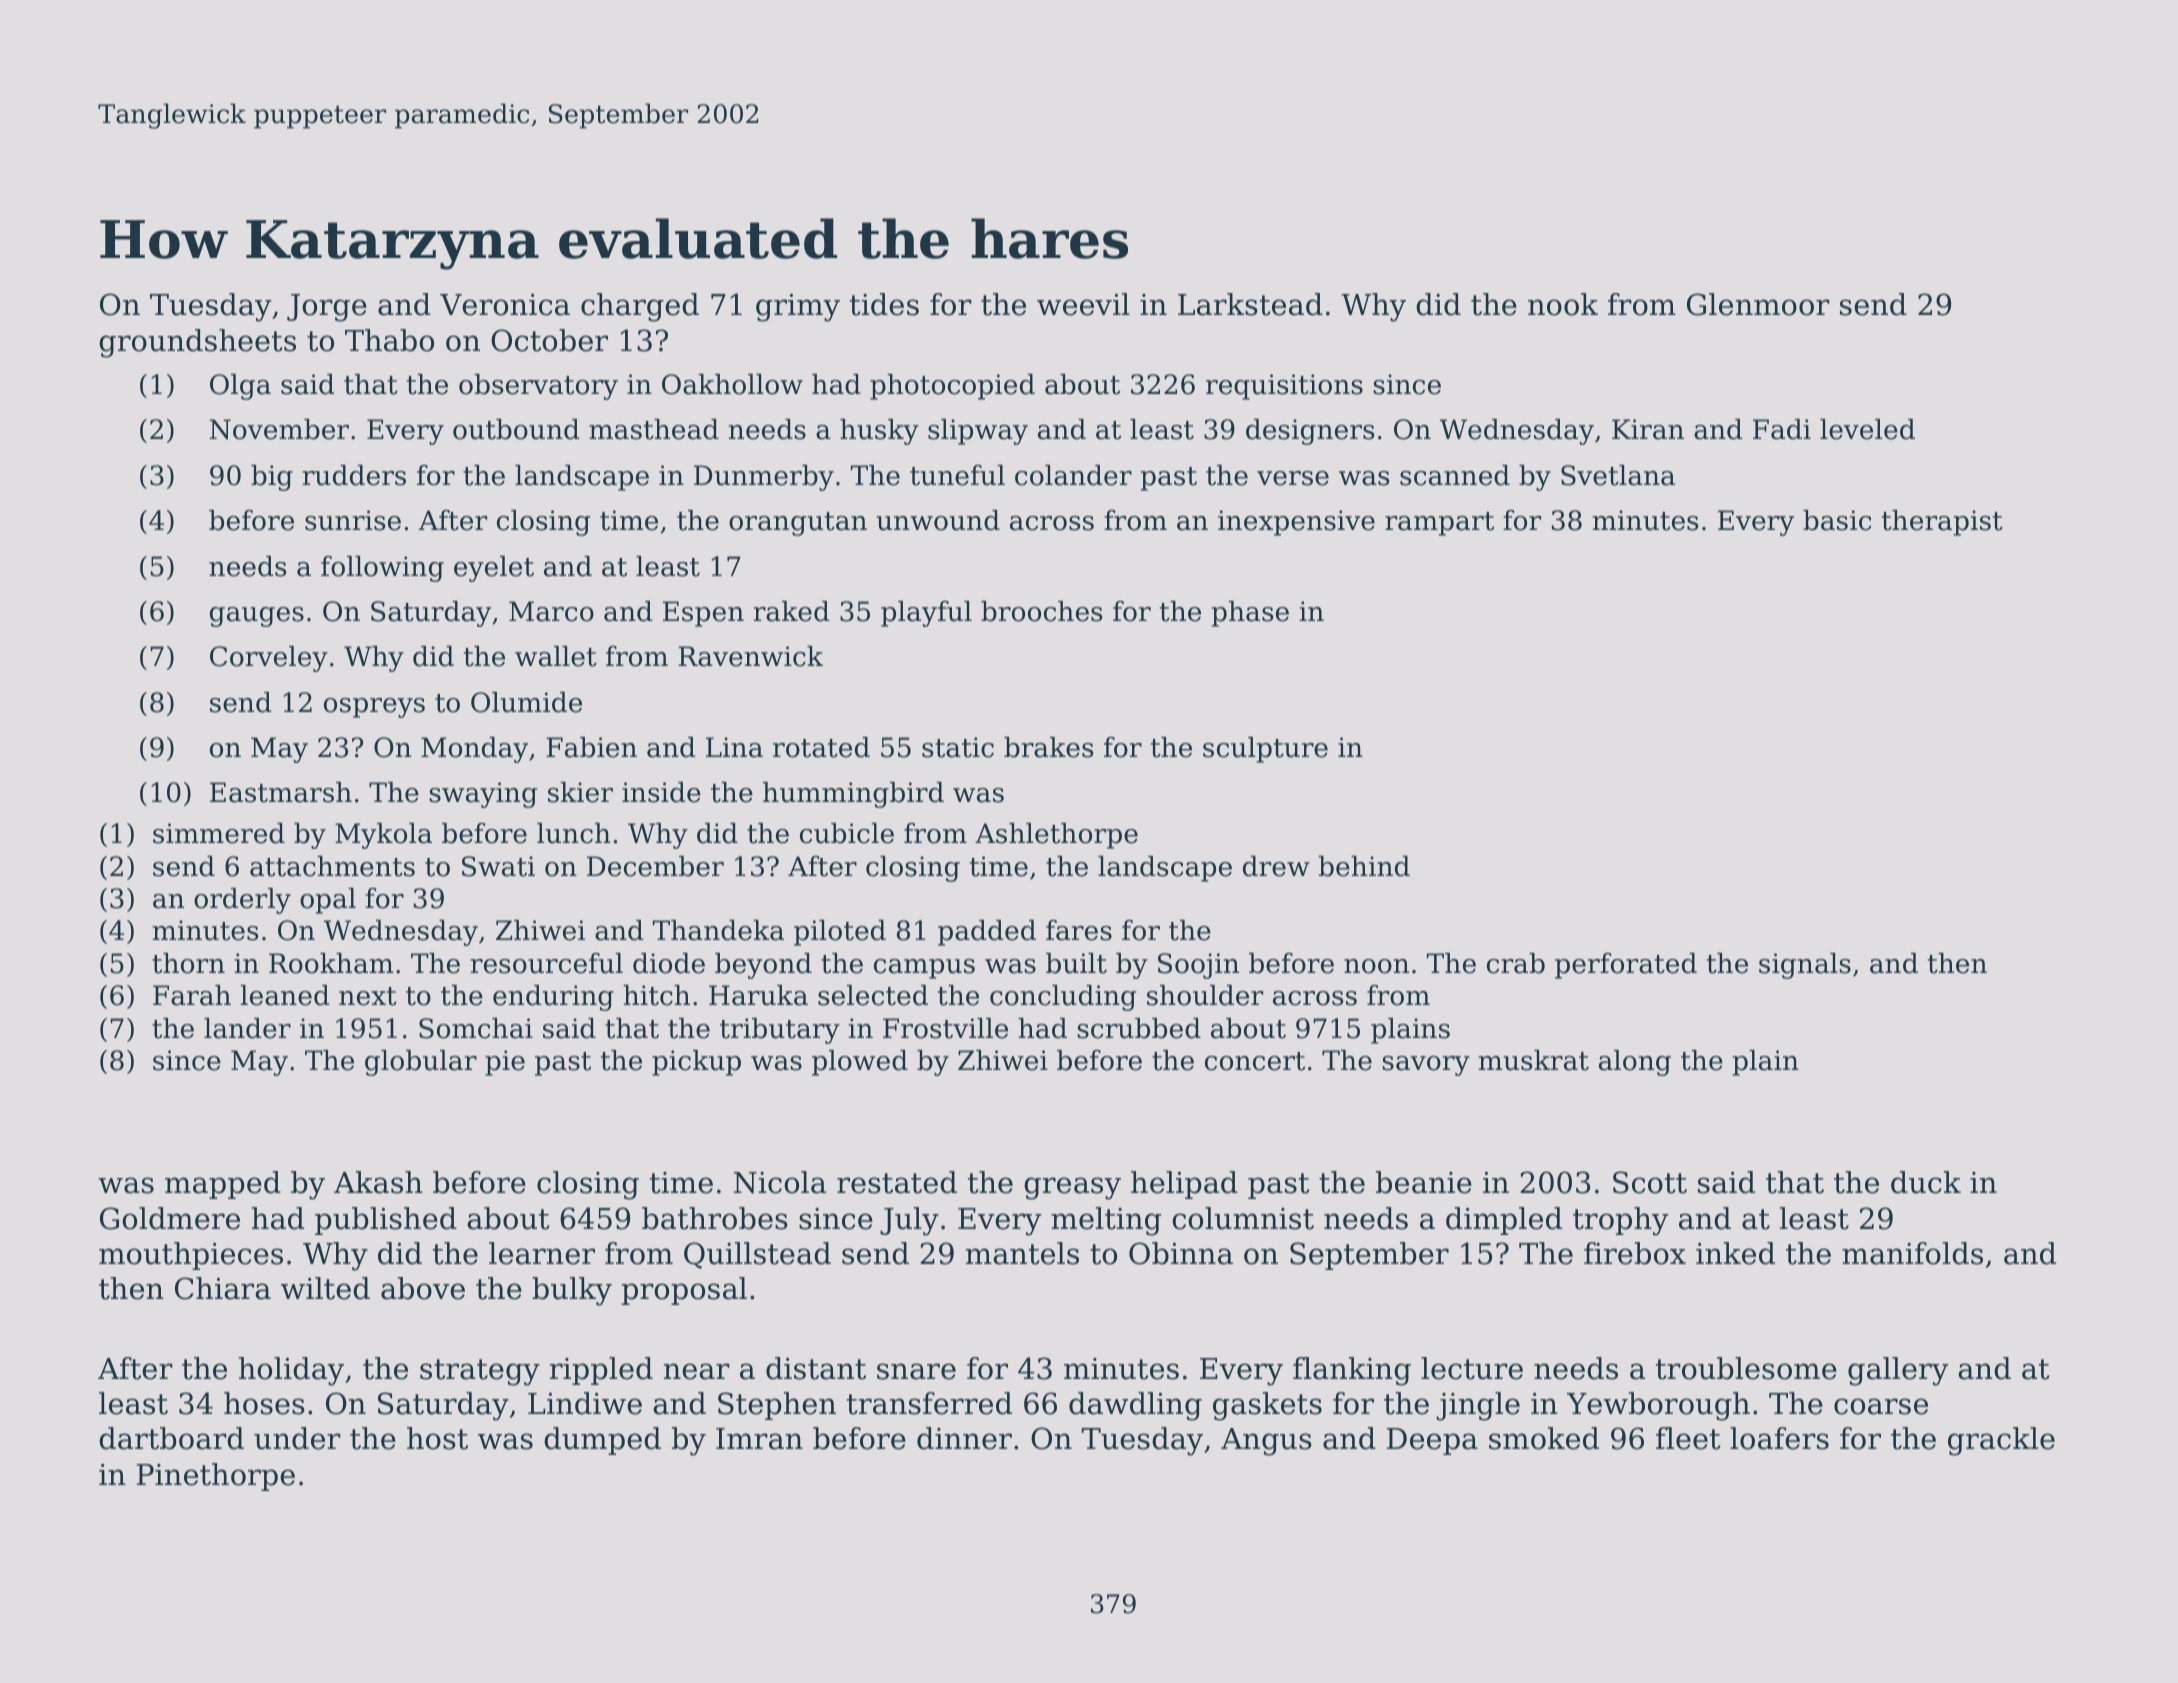  What do you see at coordinates (1635, 1063) in the image?
I see `along` at bounding box center [1635, 1063].
